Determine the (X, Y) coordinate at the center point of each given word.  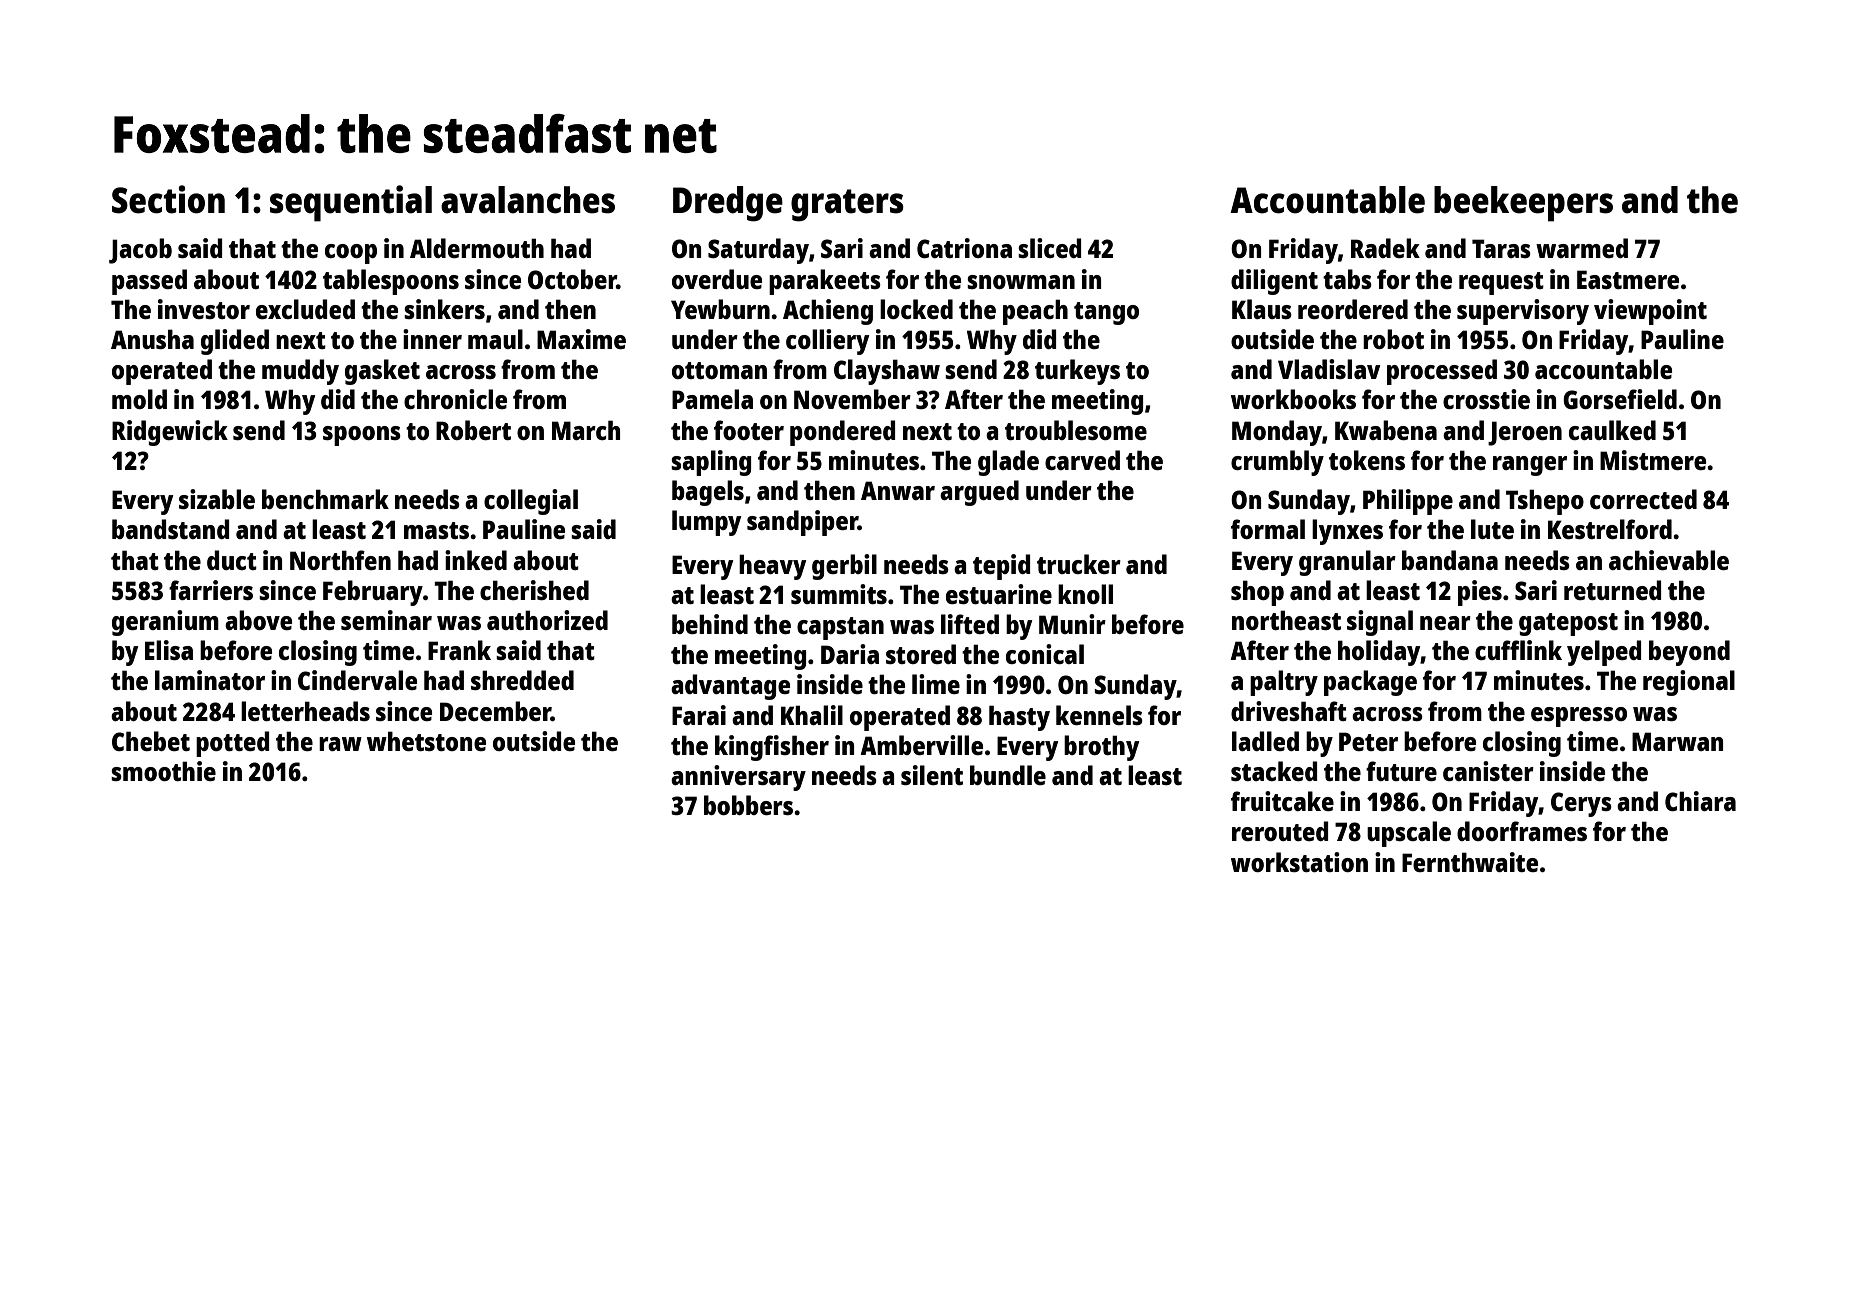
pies (1480, 593)
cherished (534, 590)
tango (1106, 313)
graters (847, 205)
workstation (1299, 862)
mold (139, 399)
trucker (1079, 564)
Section (168, 199)
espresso (1579, 717)
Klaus (1262, 309)
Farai (699, 715)
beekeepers (1523, 204)
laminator (210, 680)
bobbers (748, 805)
